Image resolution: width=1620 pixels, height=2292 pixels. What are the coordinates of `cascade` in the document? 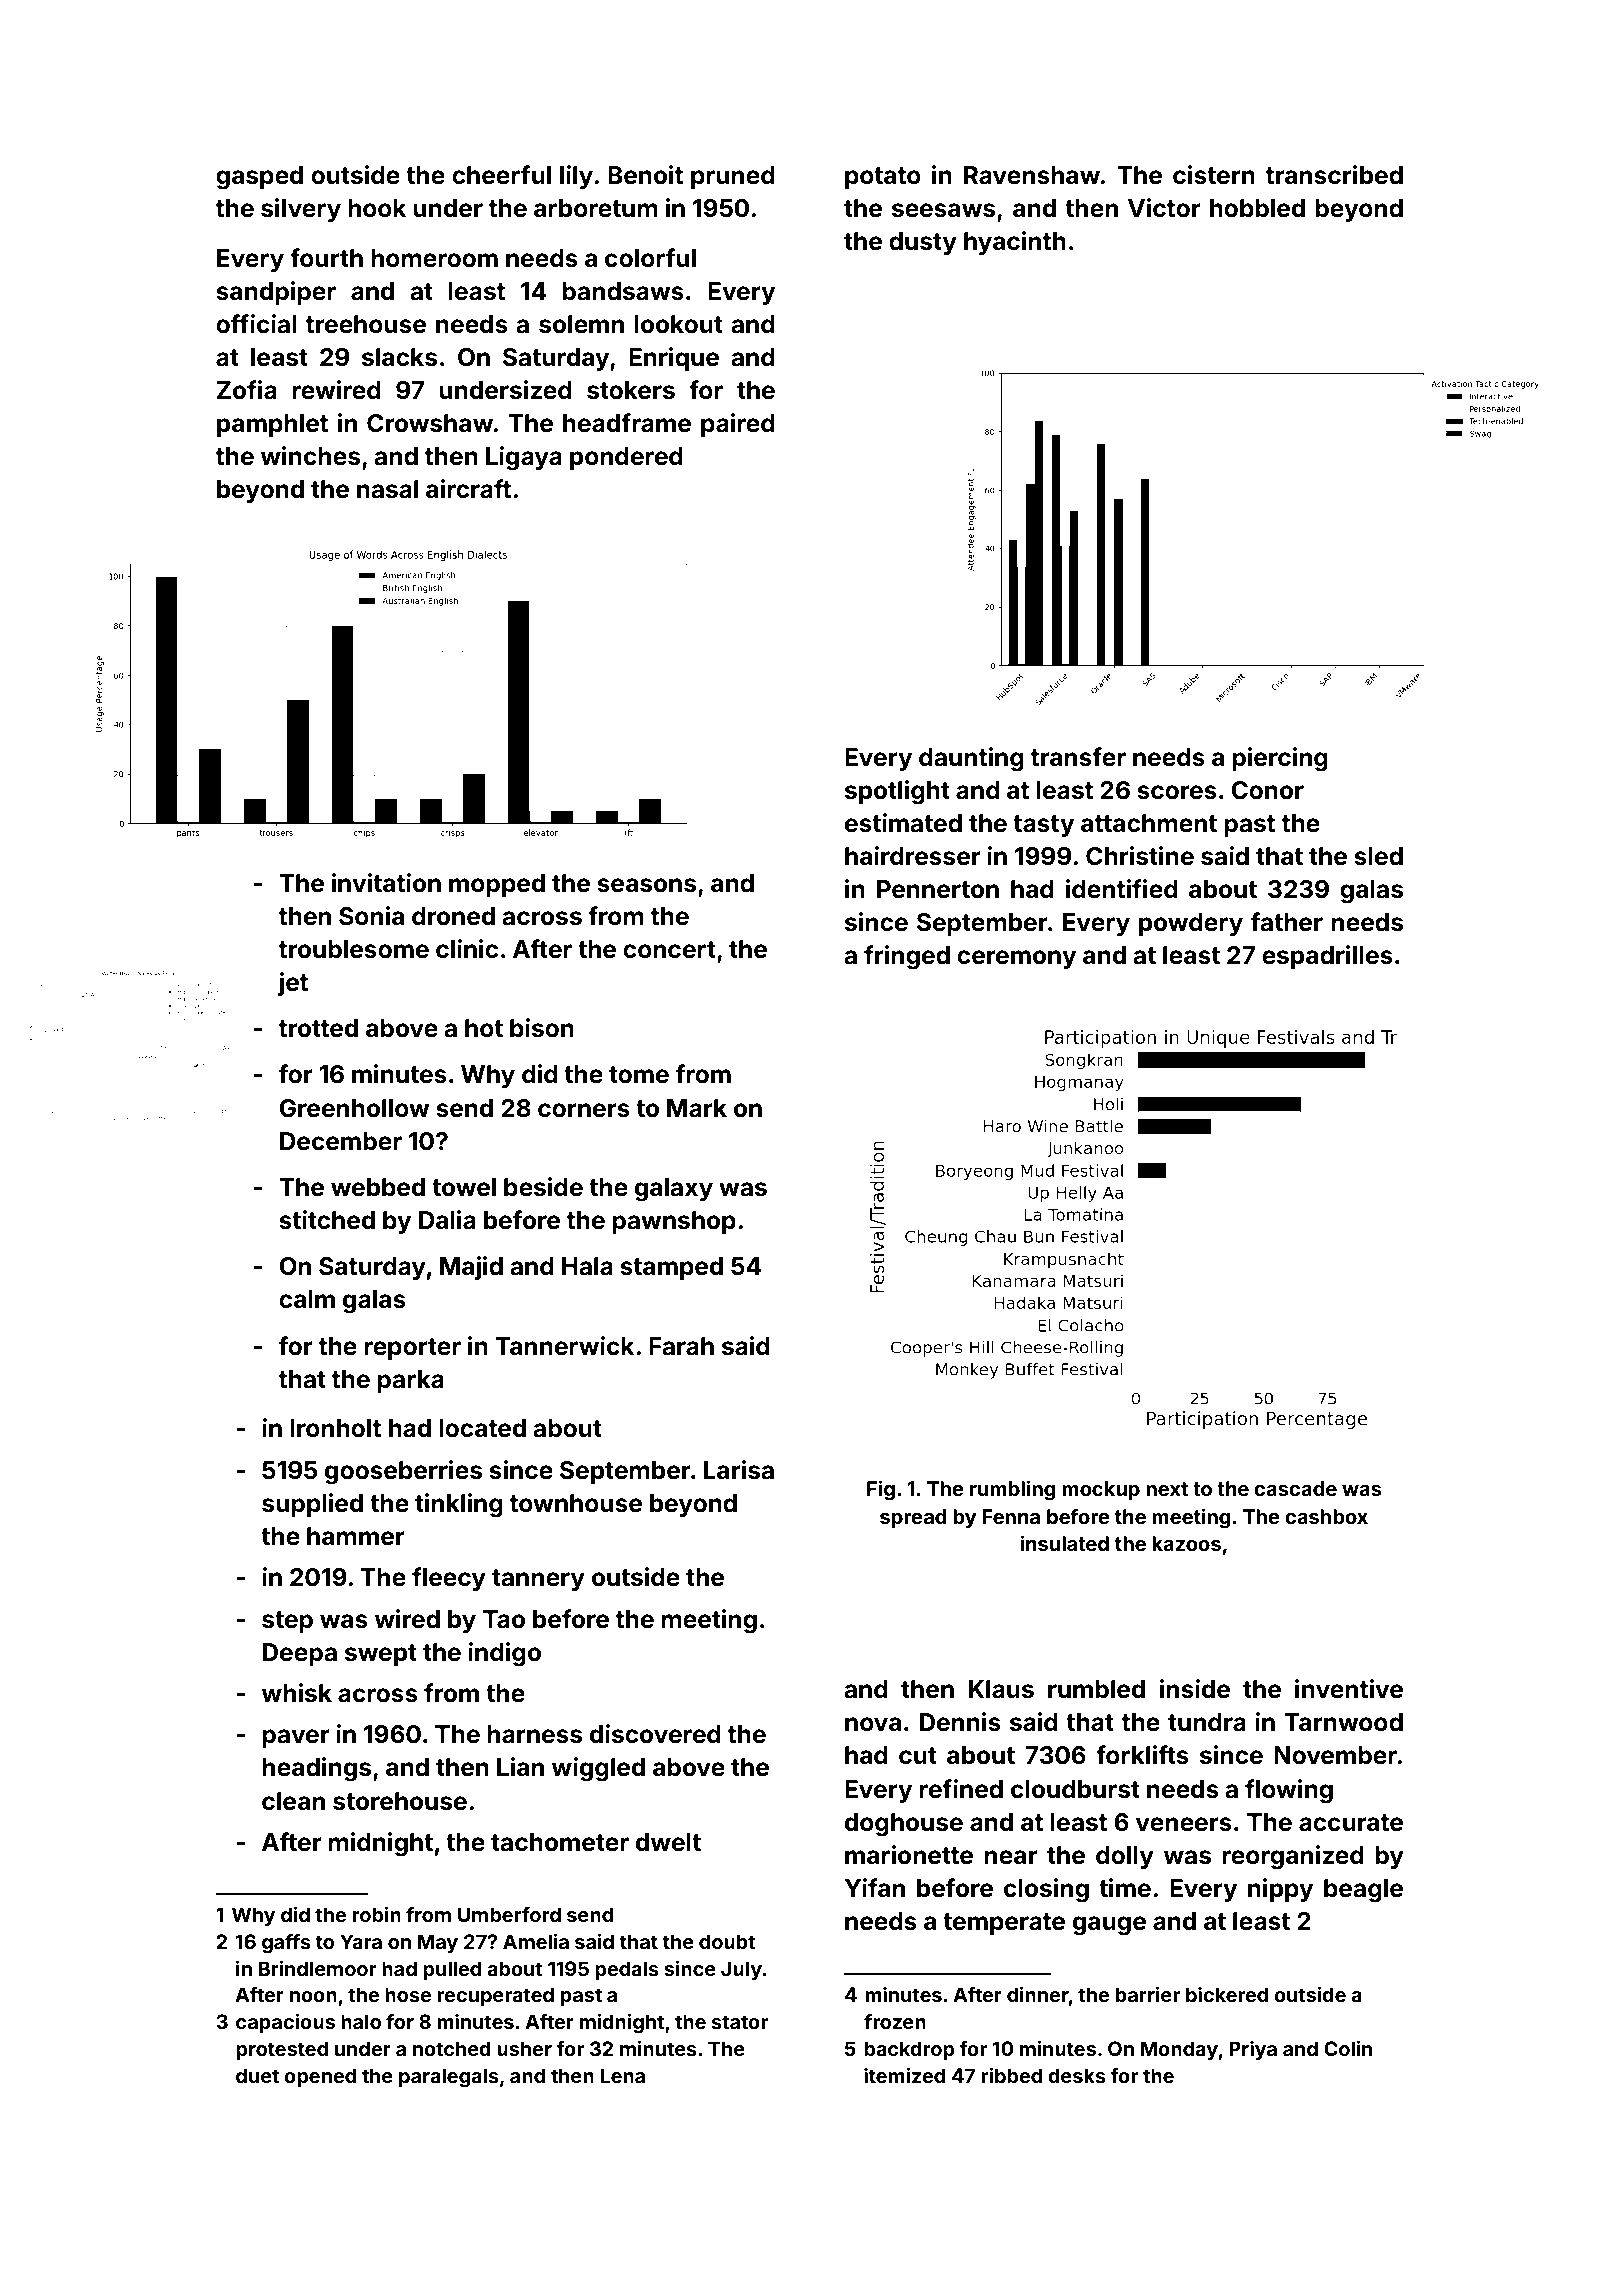 It's located at (1295, 1488).
